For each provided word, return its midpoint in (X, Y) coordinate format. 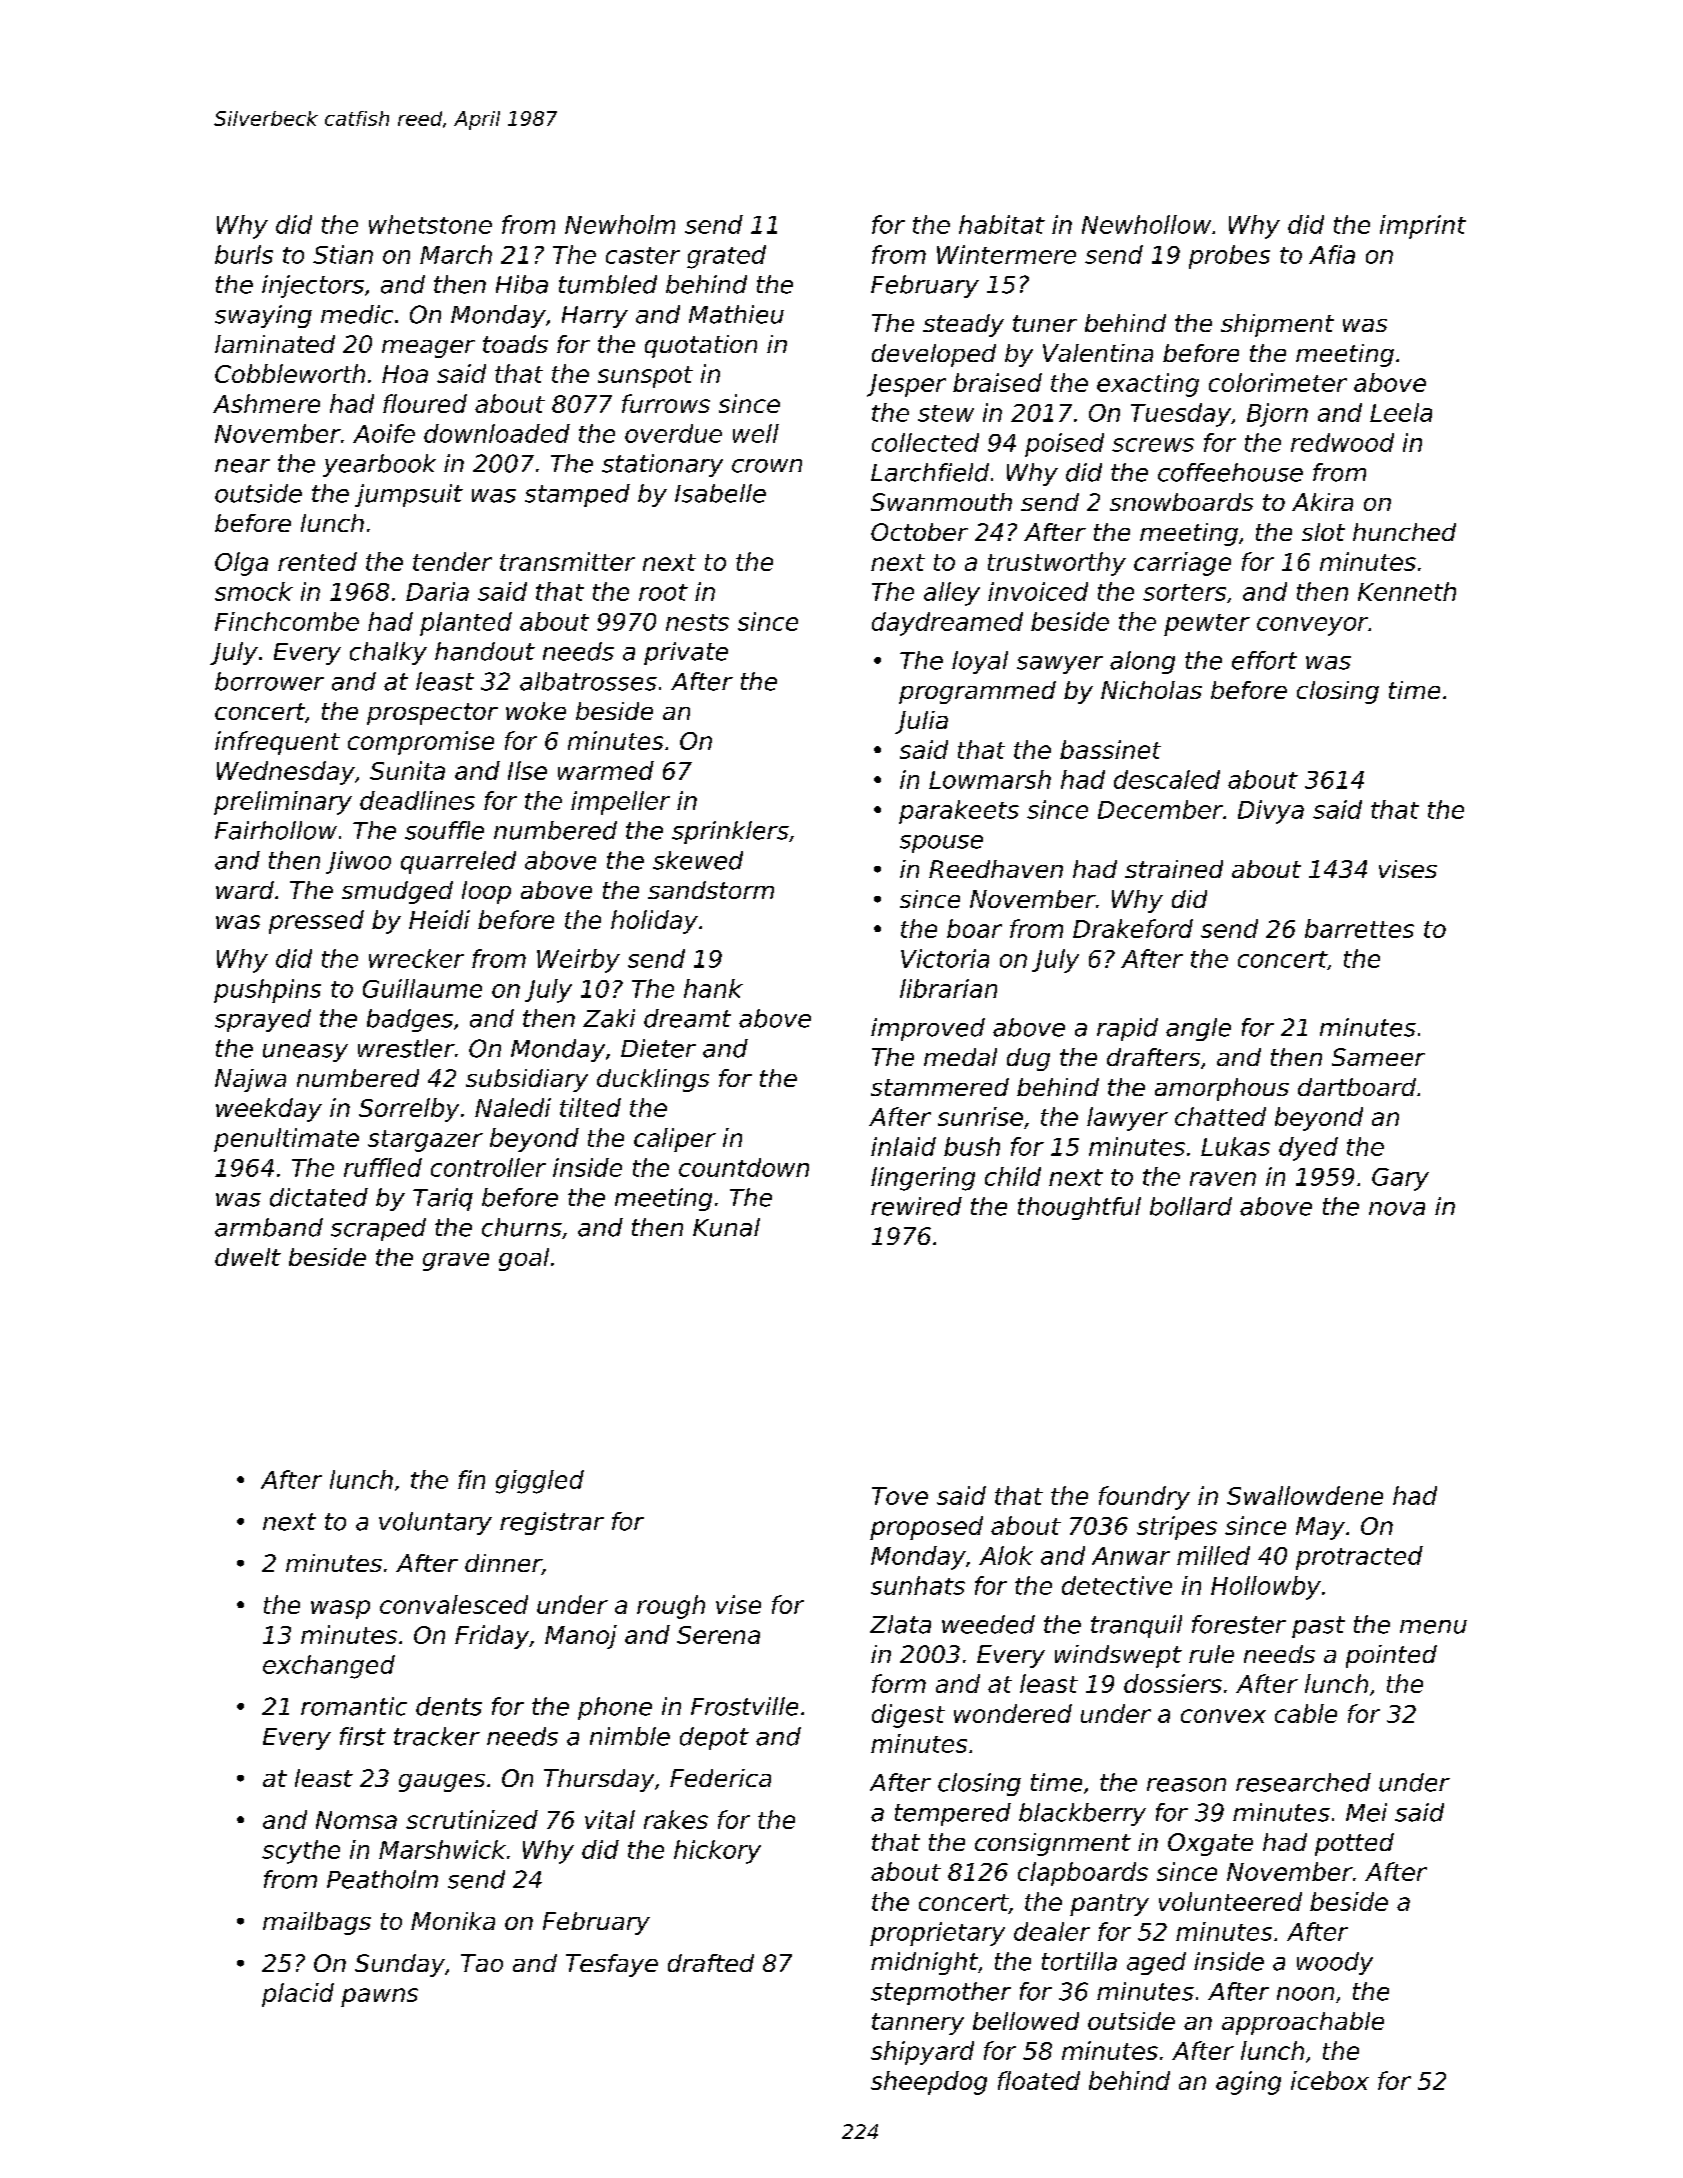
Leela (1401, 412)
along (1142, 662)
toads (515, 344)
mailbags (317, 1923)
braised (997, 382)
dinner (503, 1564)
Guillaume (422, 988)
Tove (900, 1496)
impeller (620, 803)
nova (1397, 1209)
